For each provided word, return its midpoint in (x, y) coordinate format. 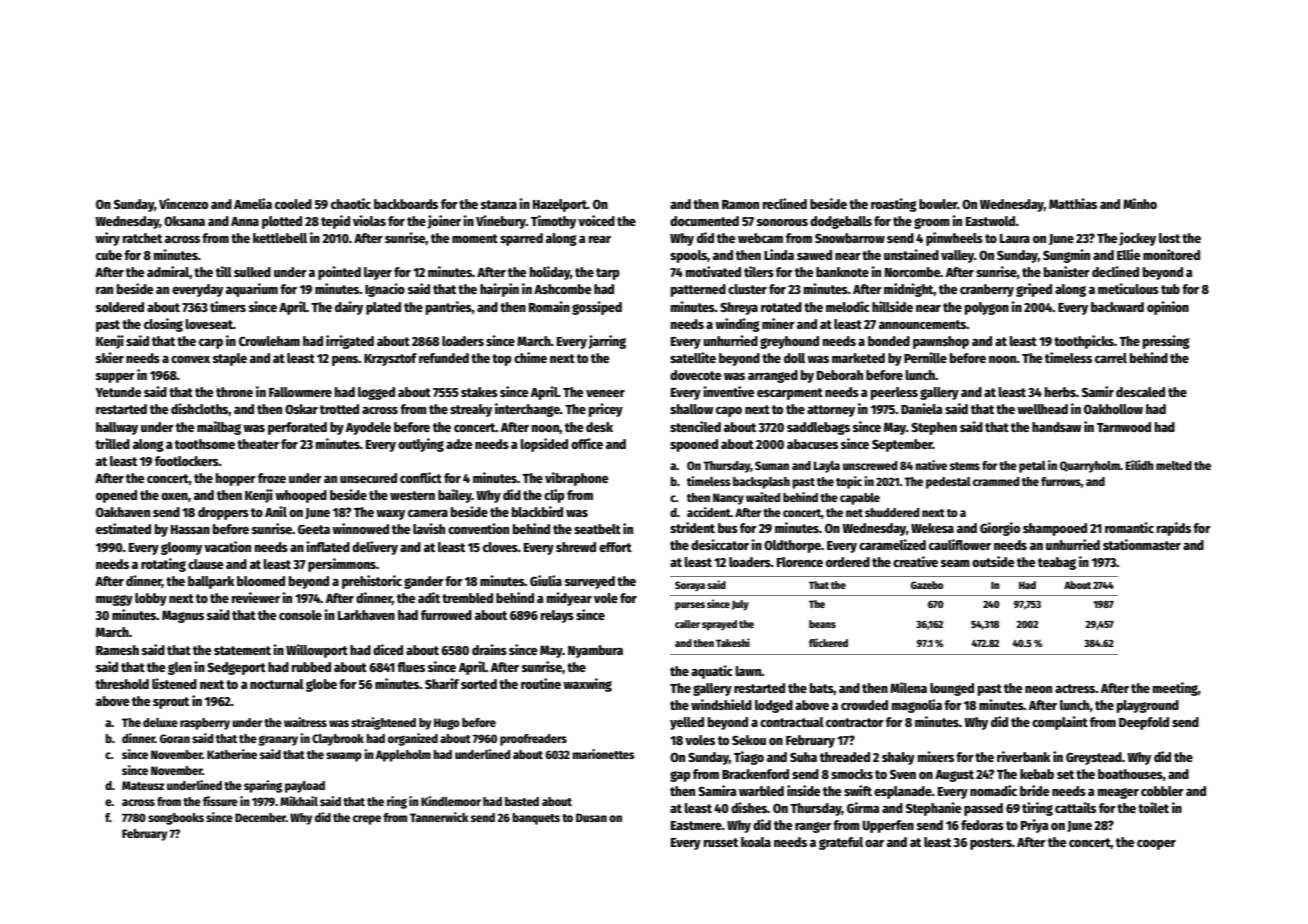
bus (728, 528)
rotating (163, 565)
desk (599, 427)
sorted (479, 684)
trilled (112, 443)
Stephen (934, 428)
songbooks (176, 819)
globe (321, 685)
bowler (938, 204)
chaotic (351, 203)
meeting (1175, 689)
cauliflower (960, 544)
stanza (499, 204)
